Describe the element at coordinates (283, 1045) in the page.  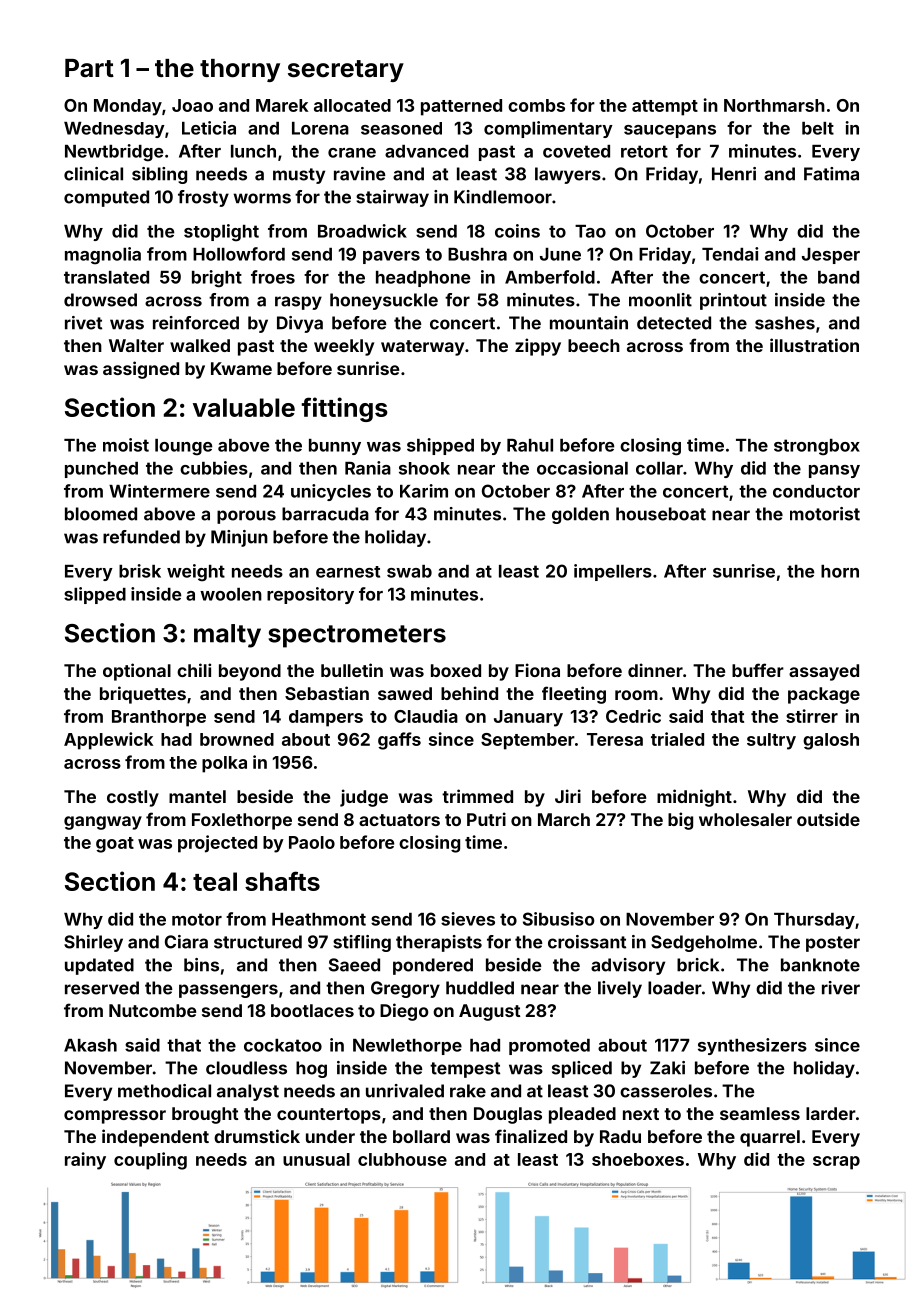
I see `cockatoo` at that location.
